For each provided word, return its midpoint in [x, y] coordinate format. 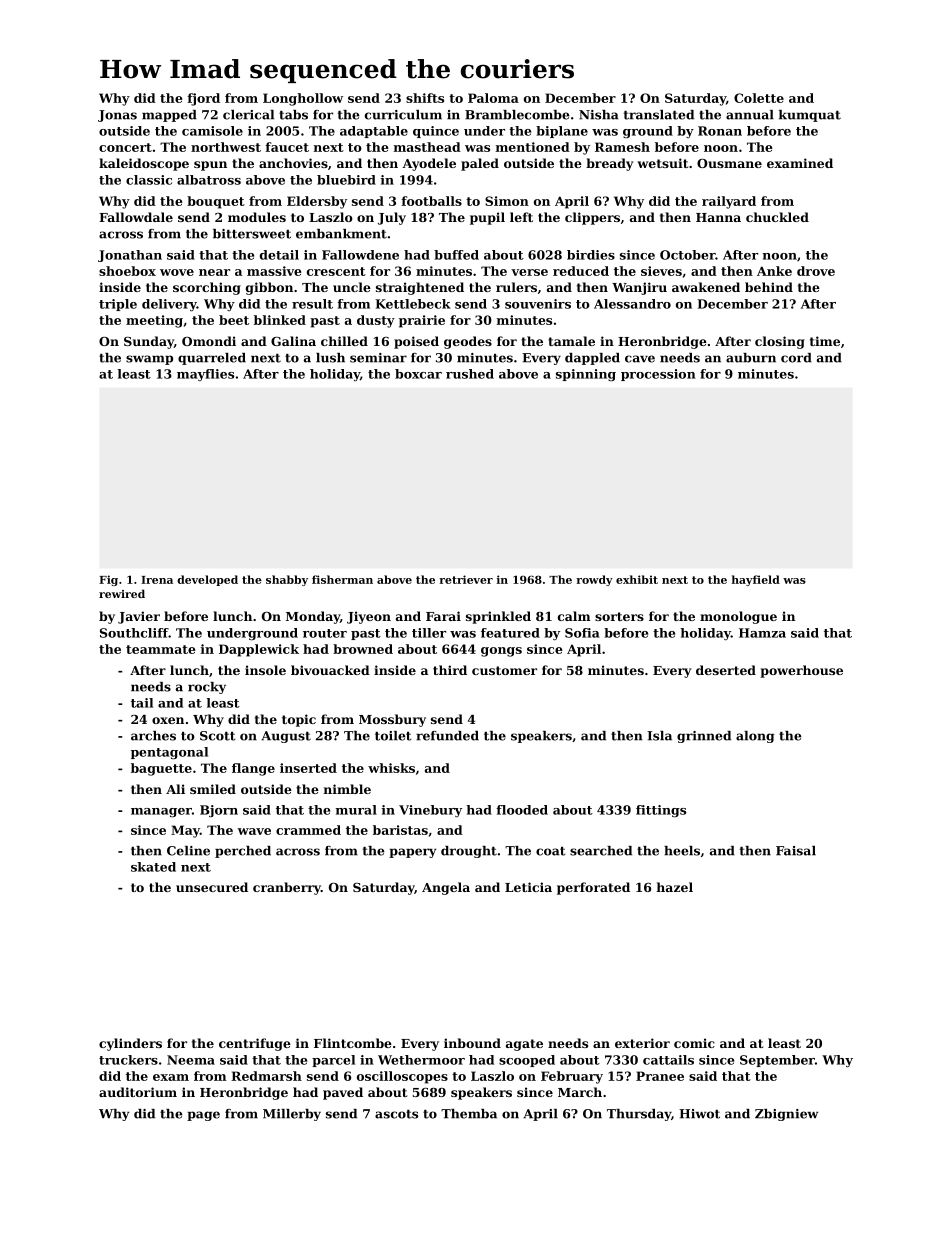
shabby [287, 580]
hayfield [756, 580]
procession [658, 375]
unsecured [212, 887]
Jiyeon [369, 617]
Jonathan [130, 256]
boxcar [418, 374]
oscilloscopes [402, 1077]
